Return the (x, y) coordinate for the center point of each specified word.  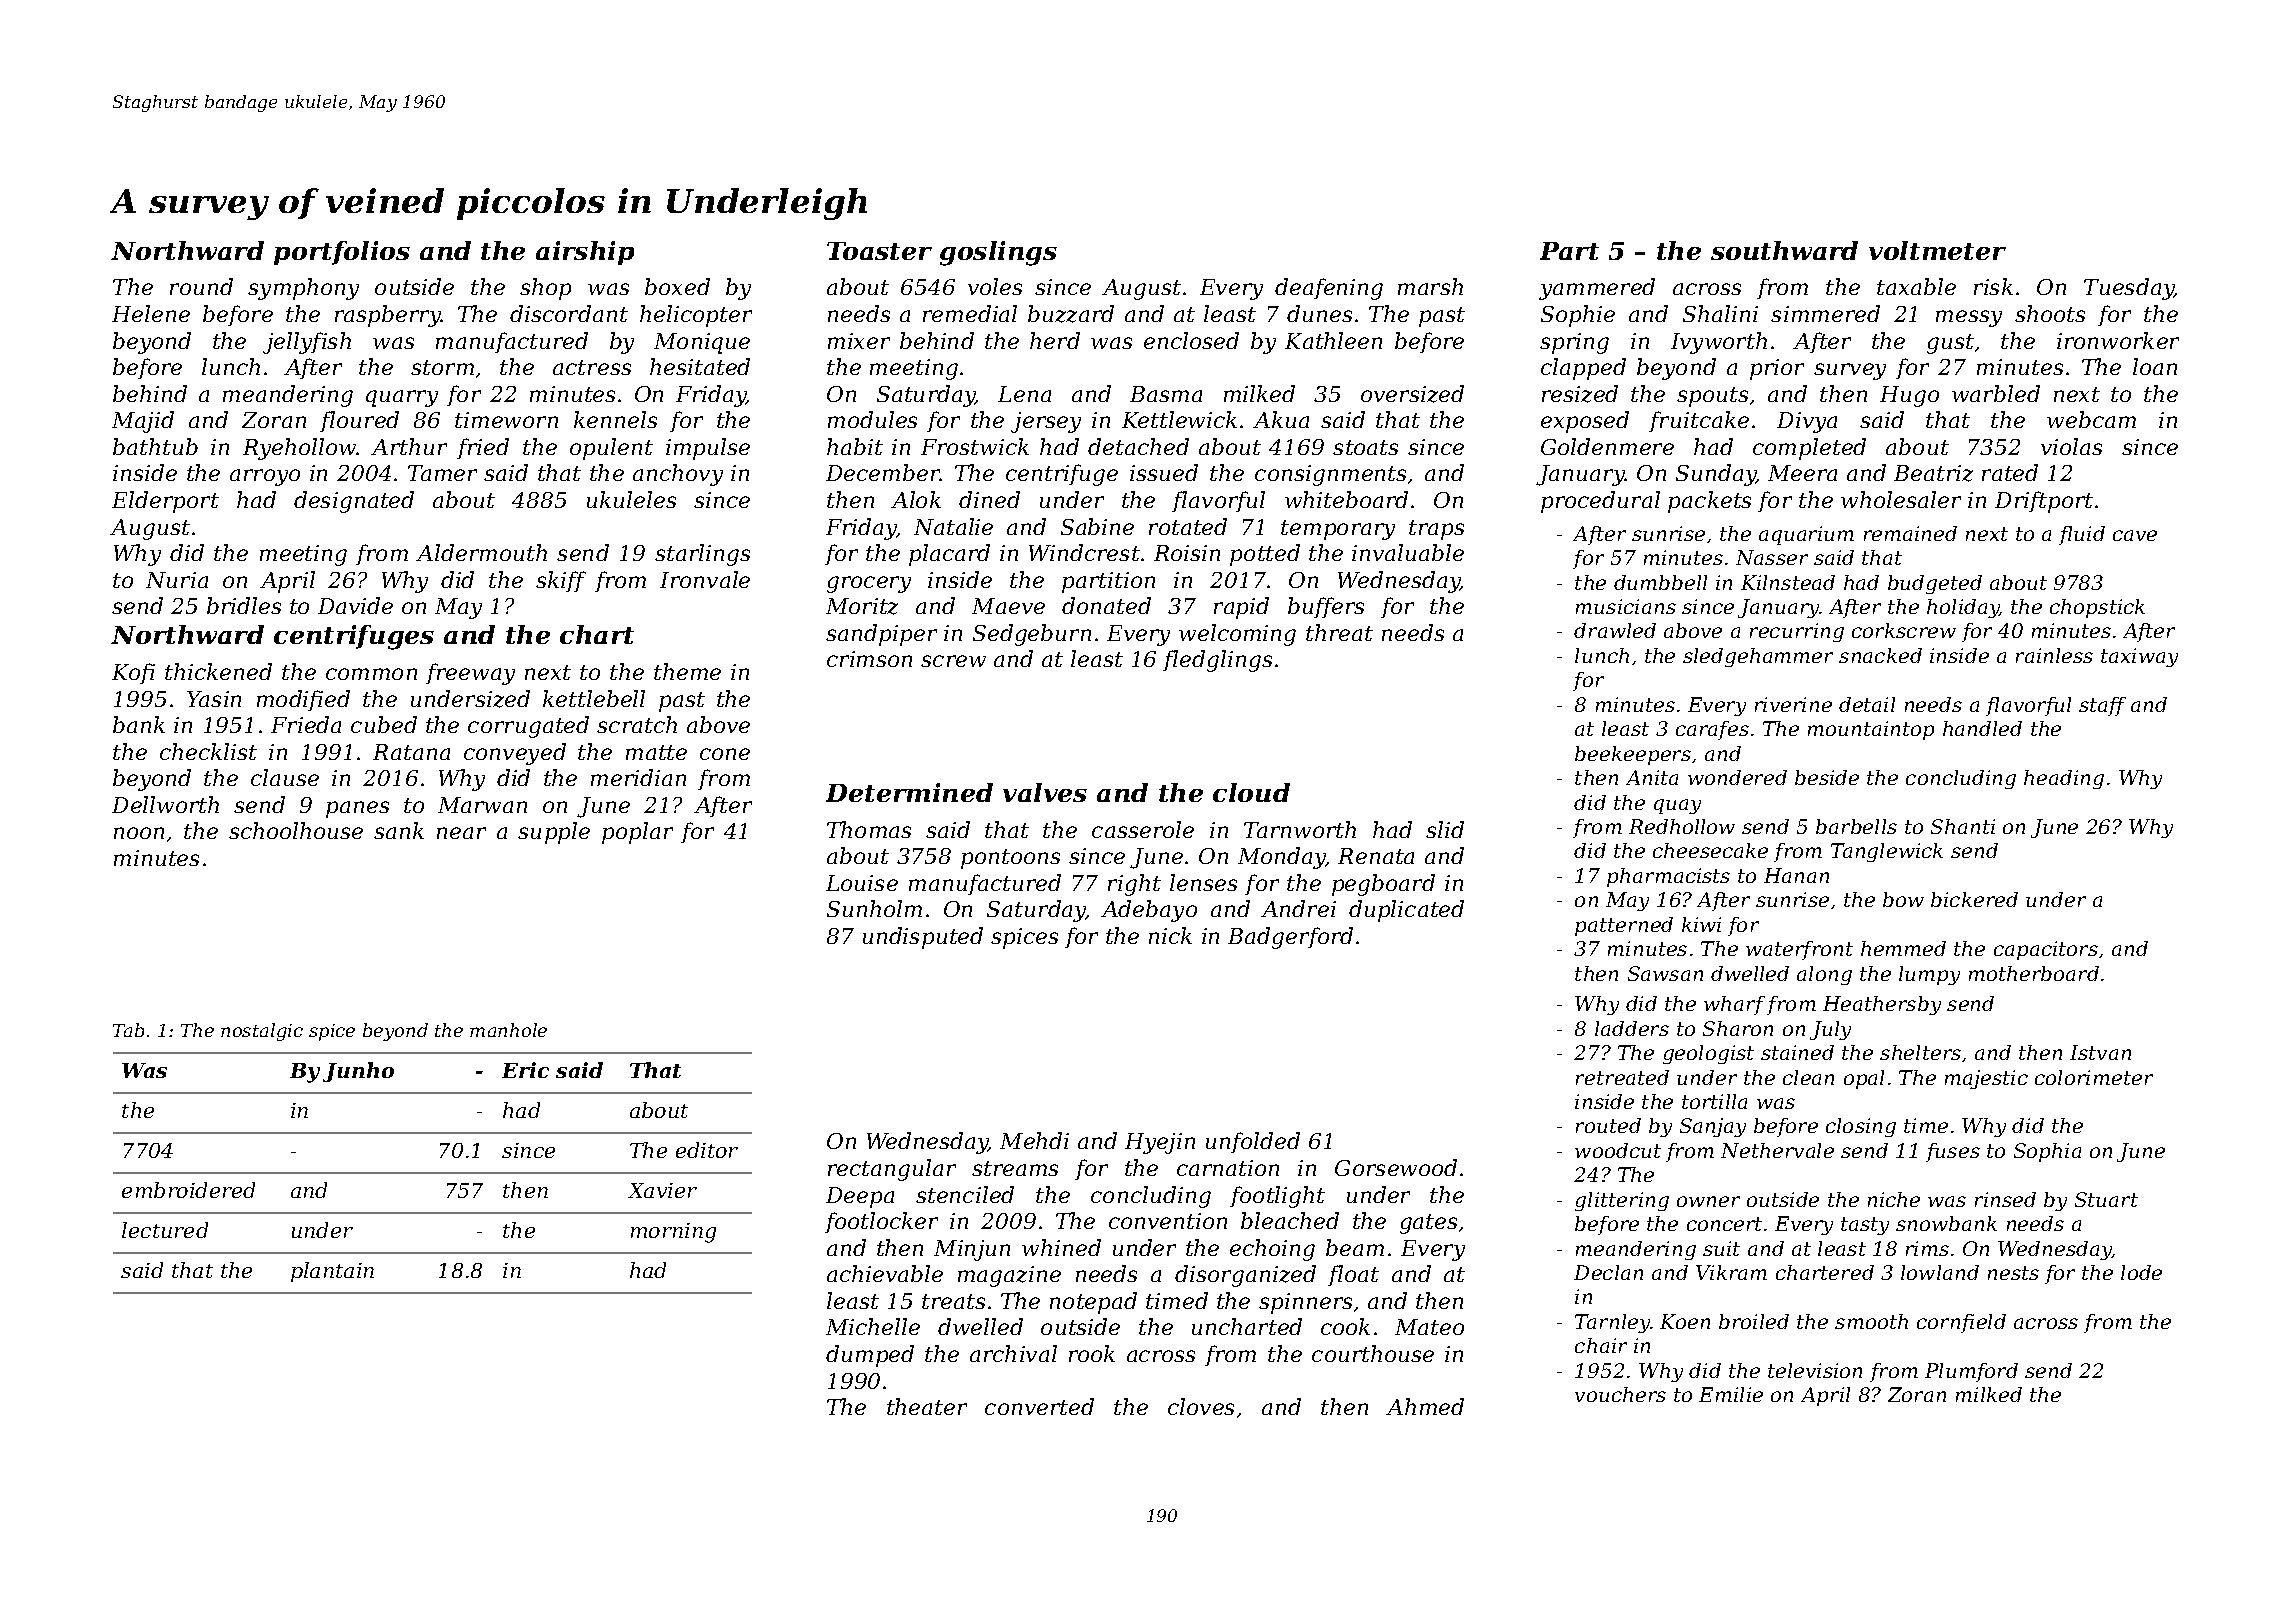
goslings (998, 253)
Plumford (1971, 1372)
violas (2071, 446)
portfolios (342, 253)
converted (1039, 1406)
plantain (332, 1272)
